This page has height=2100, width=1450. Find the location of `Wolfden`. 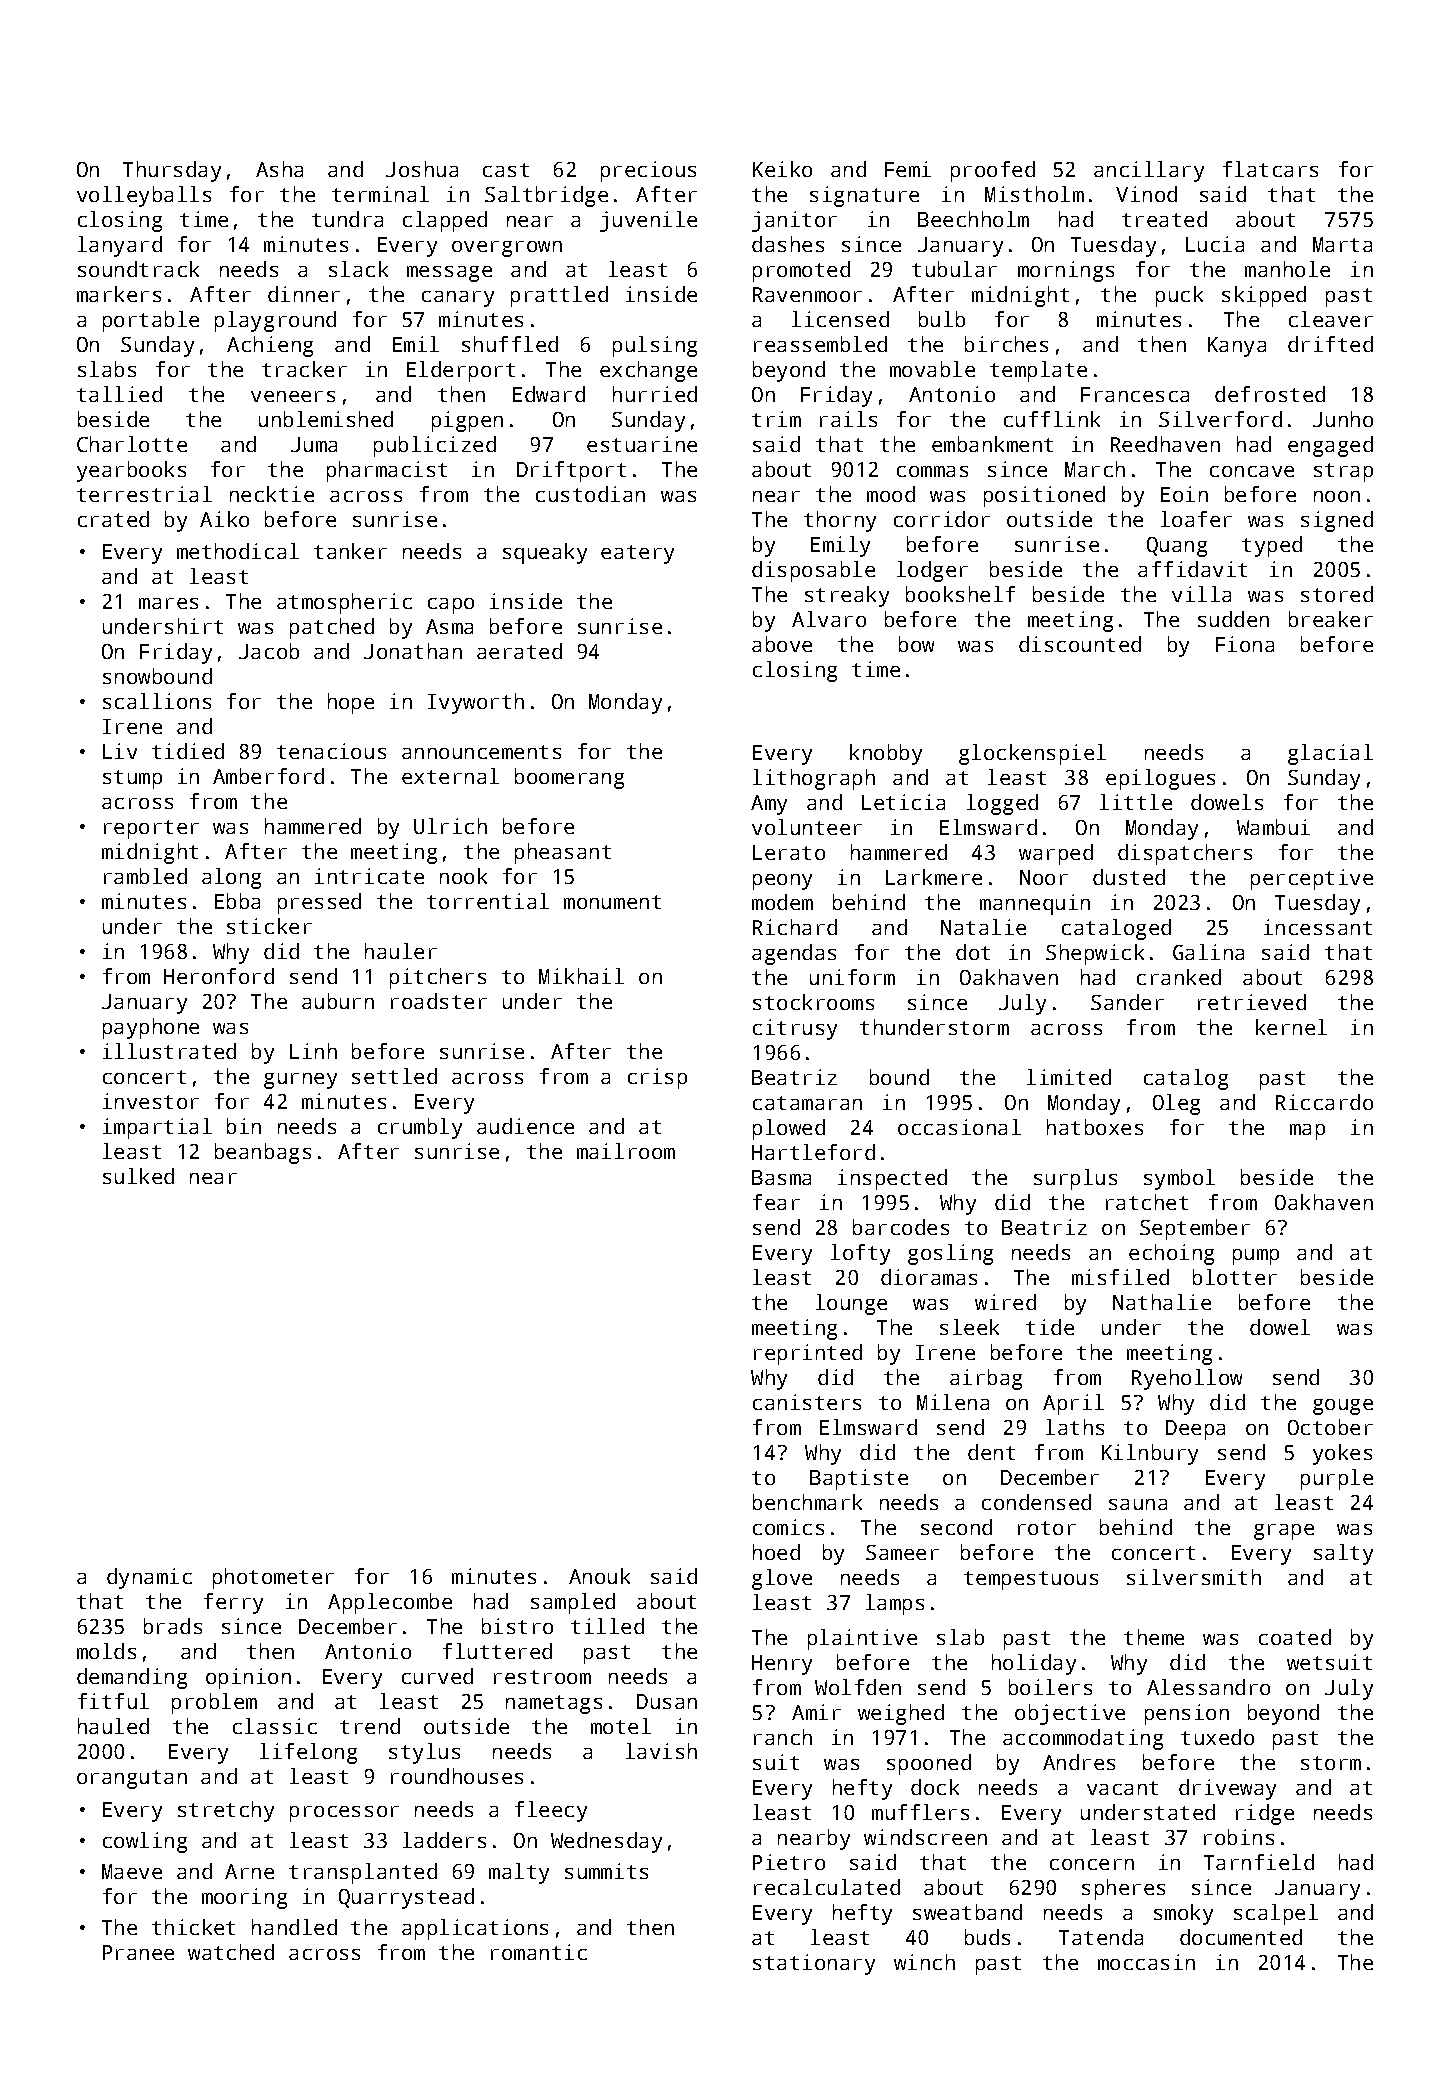

Wolfden is located at coordinates (858, 1687).
